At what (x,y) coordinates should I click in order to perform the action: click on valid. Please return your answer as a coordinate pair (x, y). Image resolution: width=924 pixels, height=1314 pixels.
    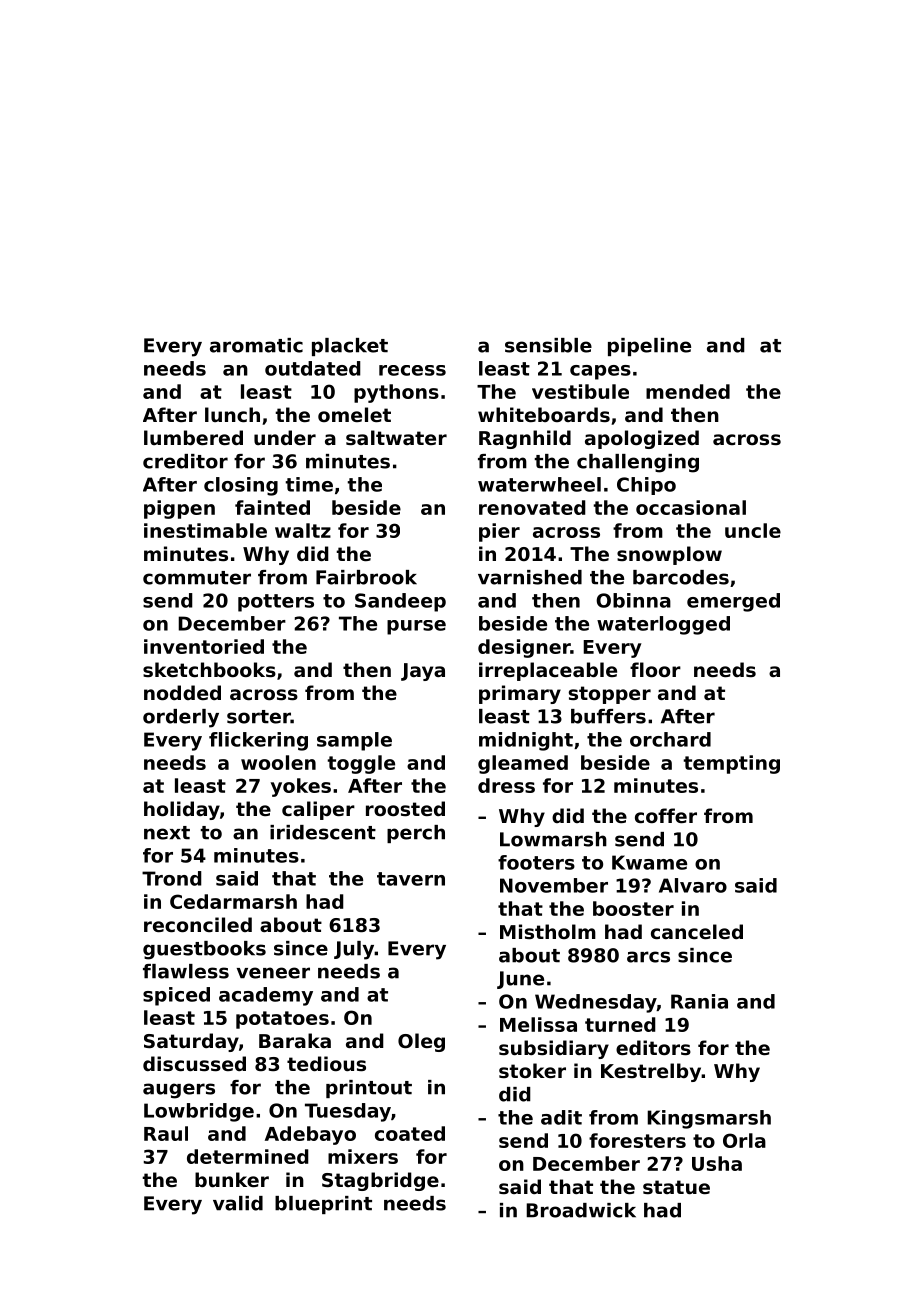
    Looking at the image, I should click on (238, 1203).
